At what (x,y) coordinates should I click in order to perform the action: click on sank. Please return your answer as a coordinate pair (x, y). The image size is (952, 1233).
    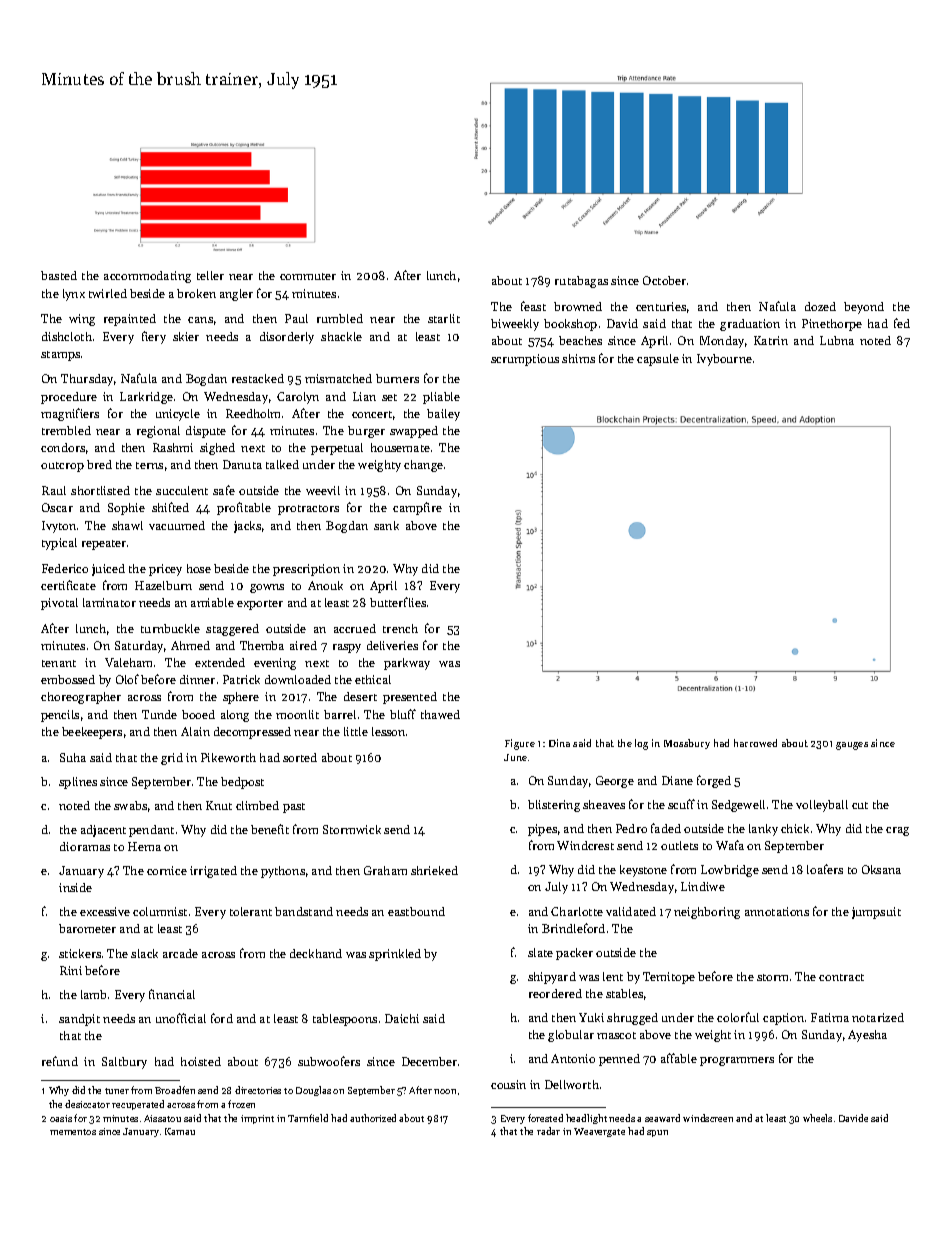
    Looking at the image, I should click on (386, 525).
